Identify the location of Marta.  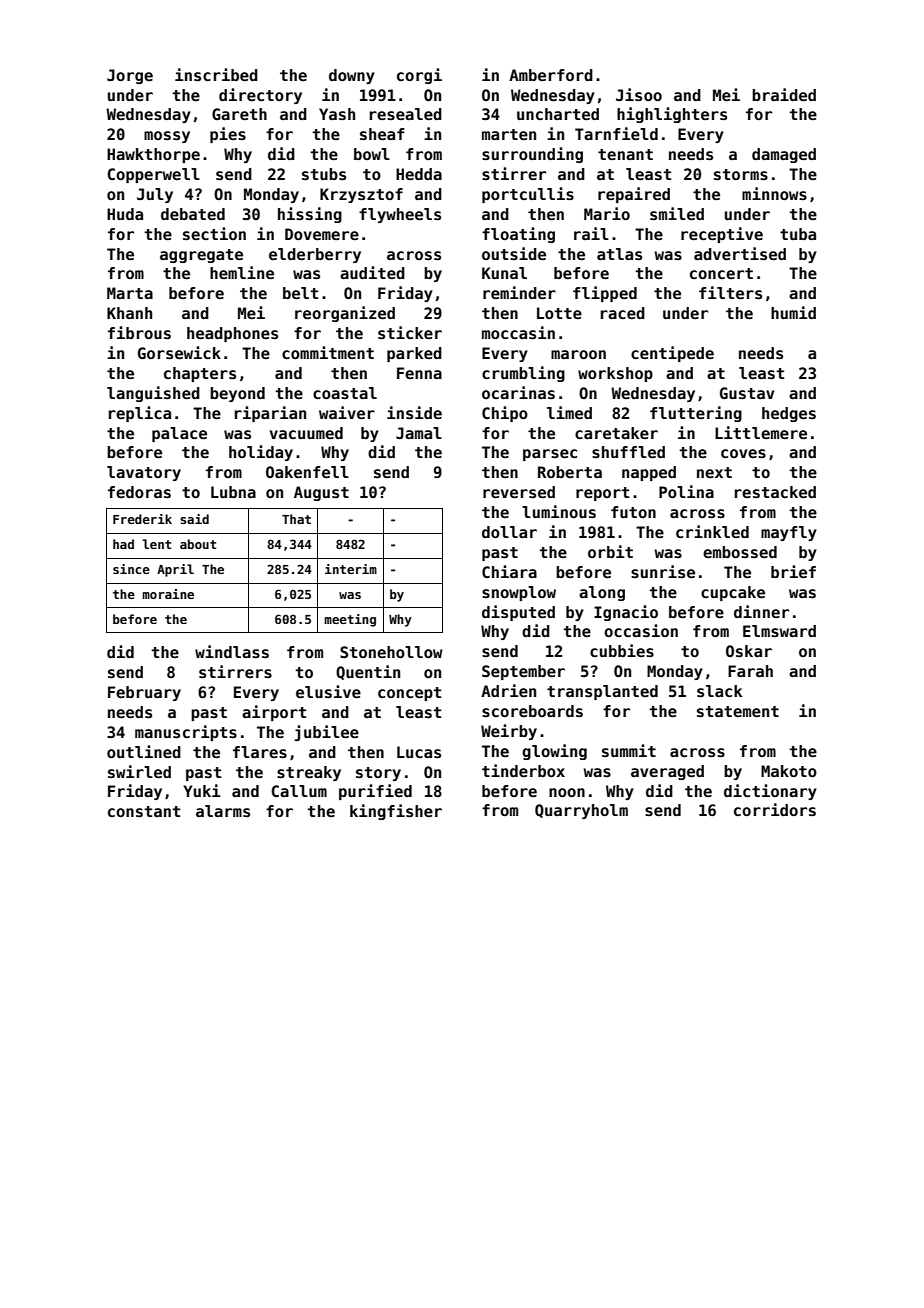
(130, 293).
